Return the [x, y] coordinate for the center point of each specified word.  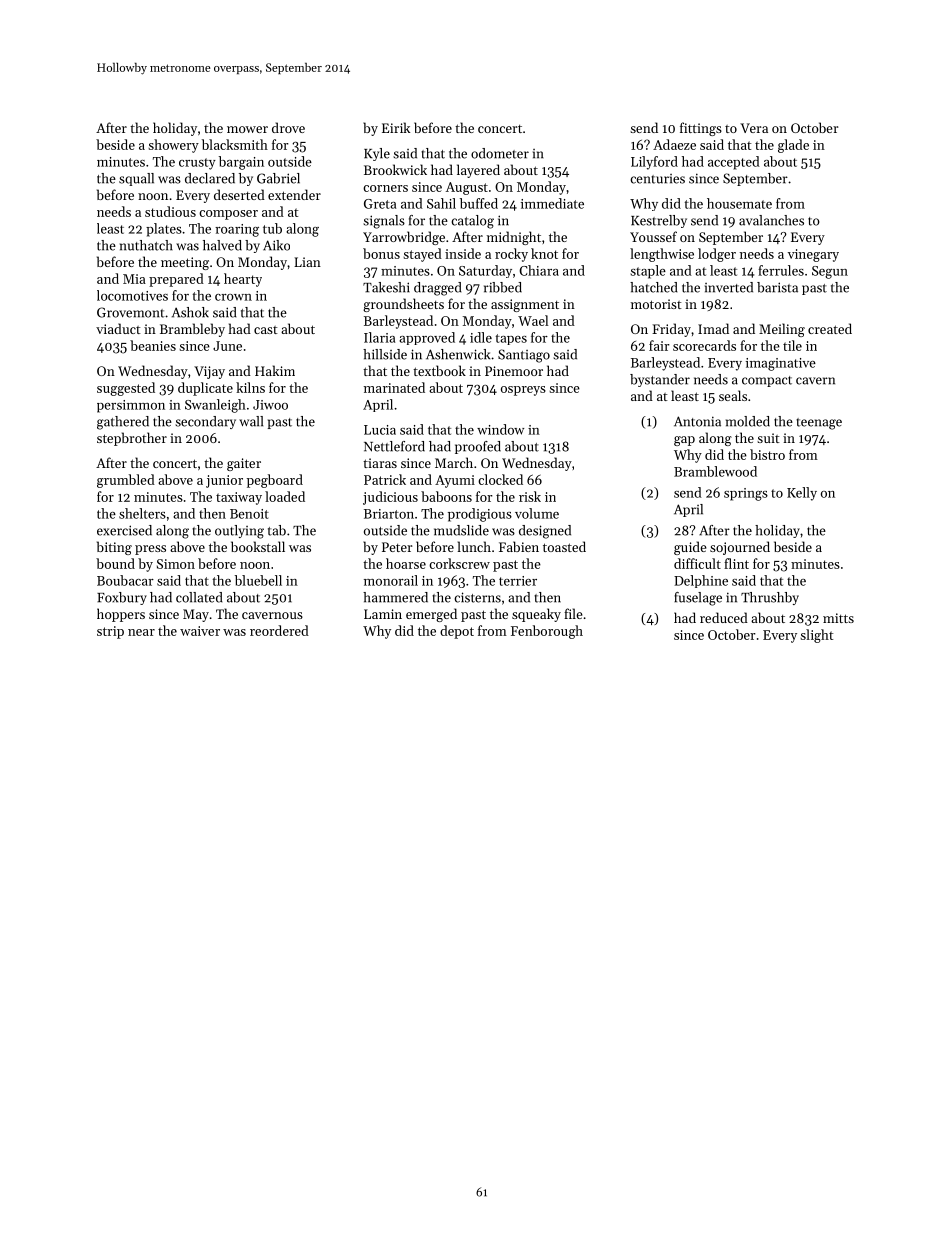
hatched [654, 287]
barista [777, 287]
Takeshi [386, 287]
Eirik [396, 127]
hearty [243, 280]
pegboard [275, 481]
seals [733, 395]
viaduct [118, 328]
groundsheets [403, 305]
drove [288, 127]
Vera [754, 128]
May [196, 615]
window [500, 429]
